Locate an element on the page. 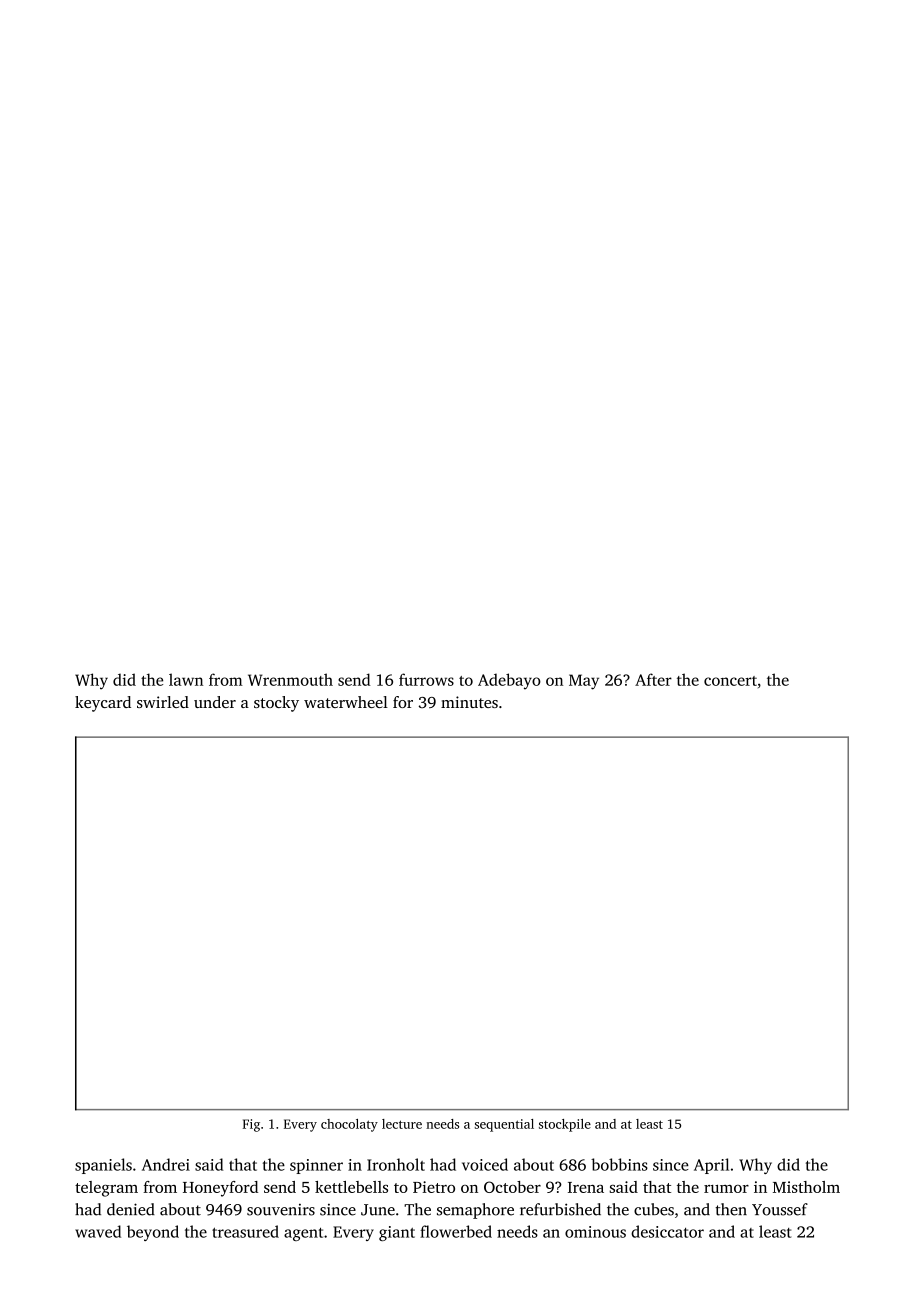 The height and width of the image is (1308, 924). Honeyford is located at coordinates (220, 1189).
